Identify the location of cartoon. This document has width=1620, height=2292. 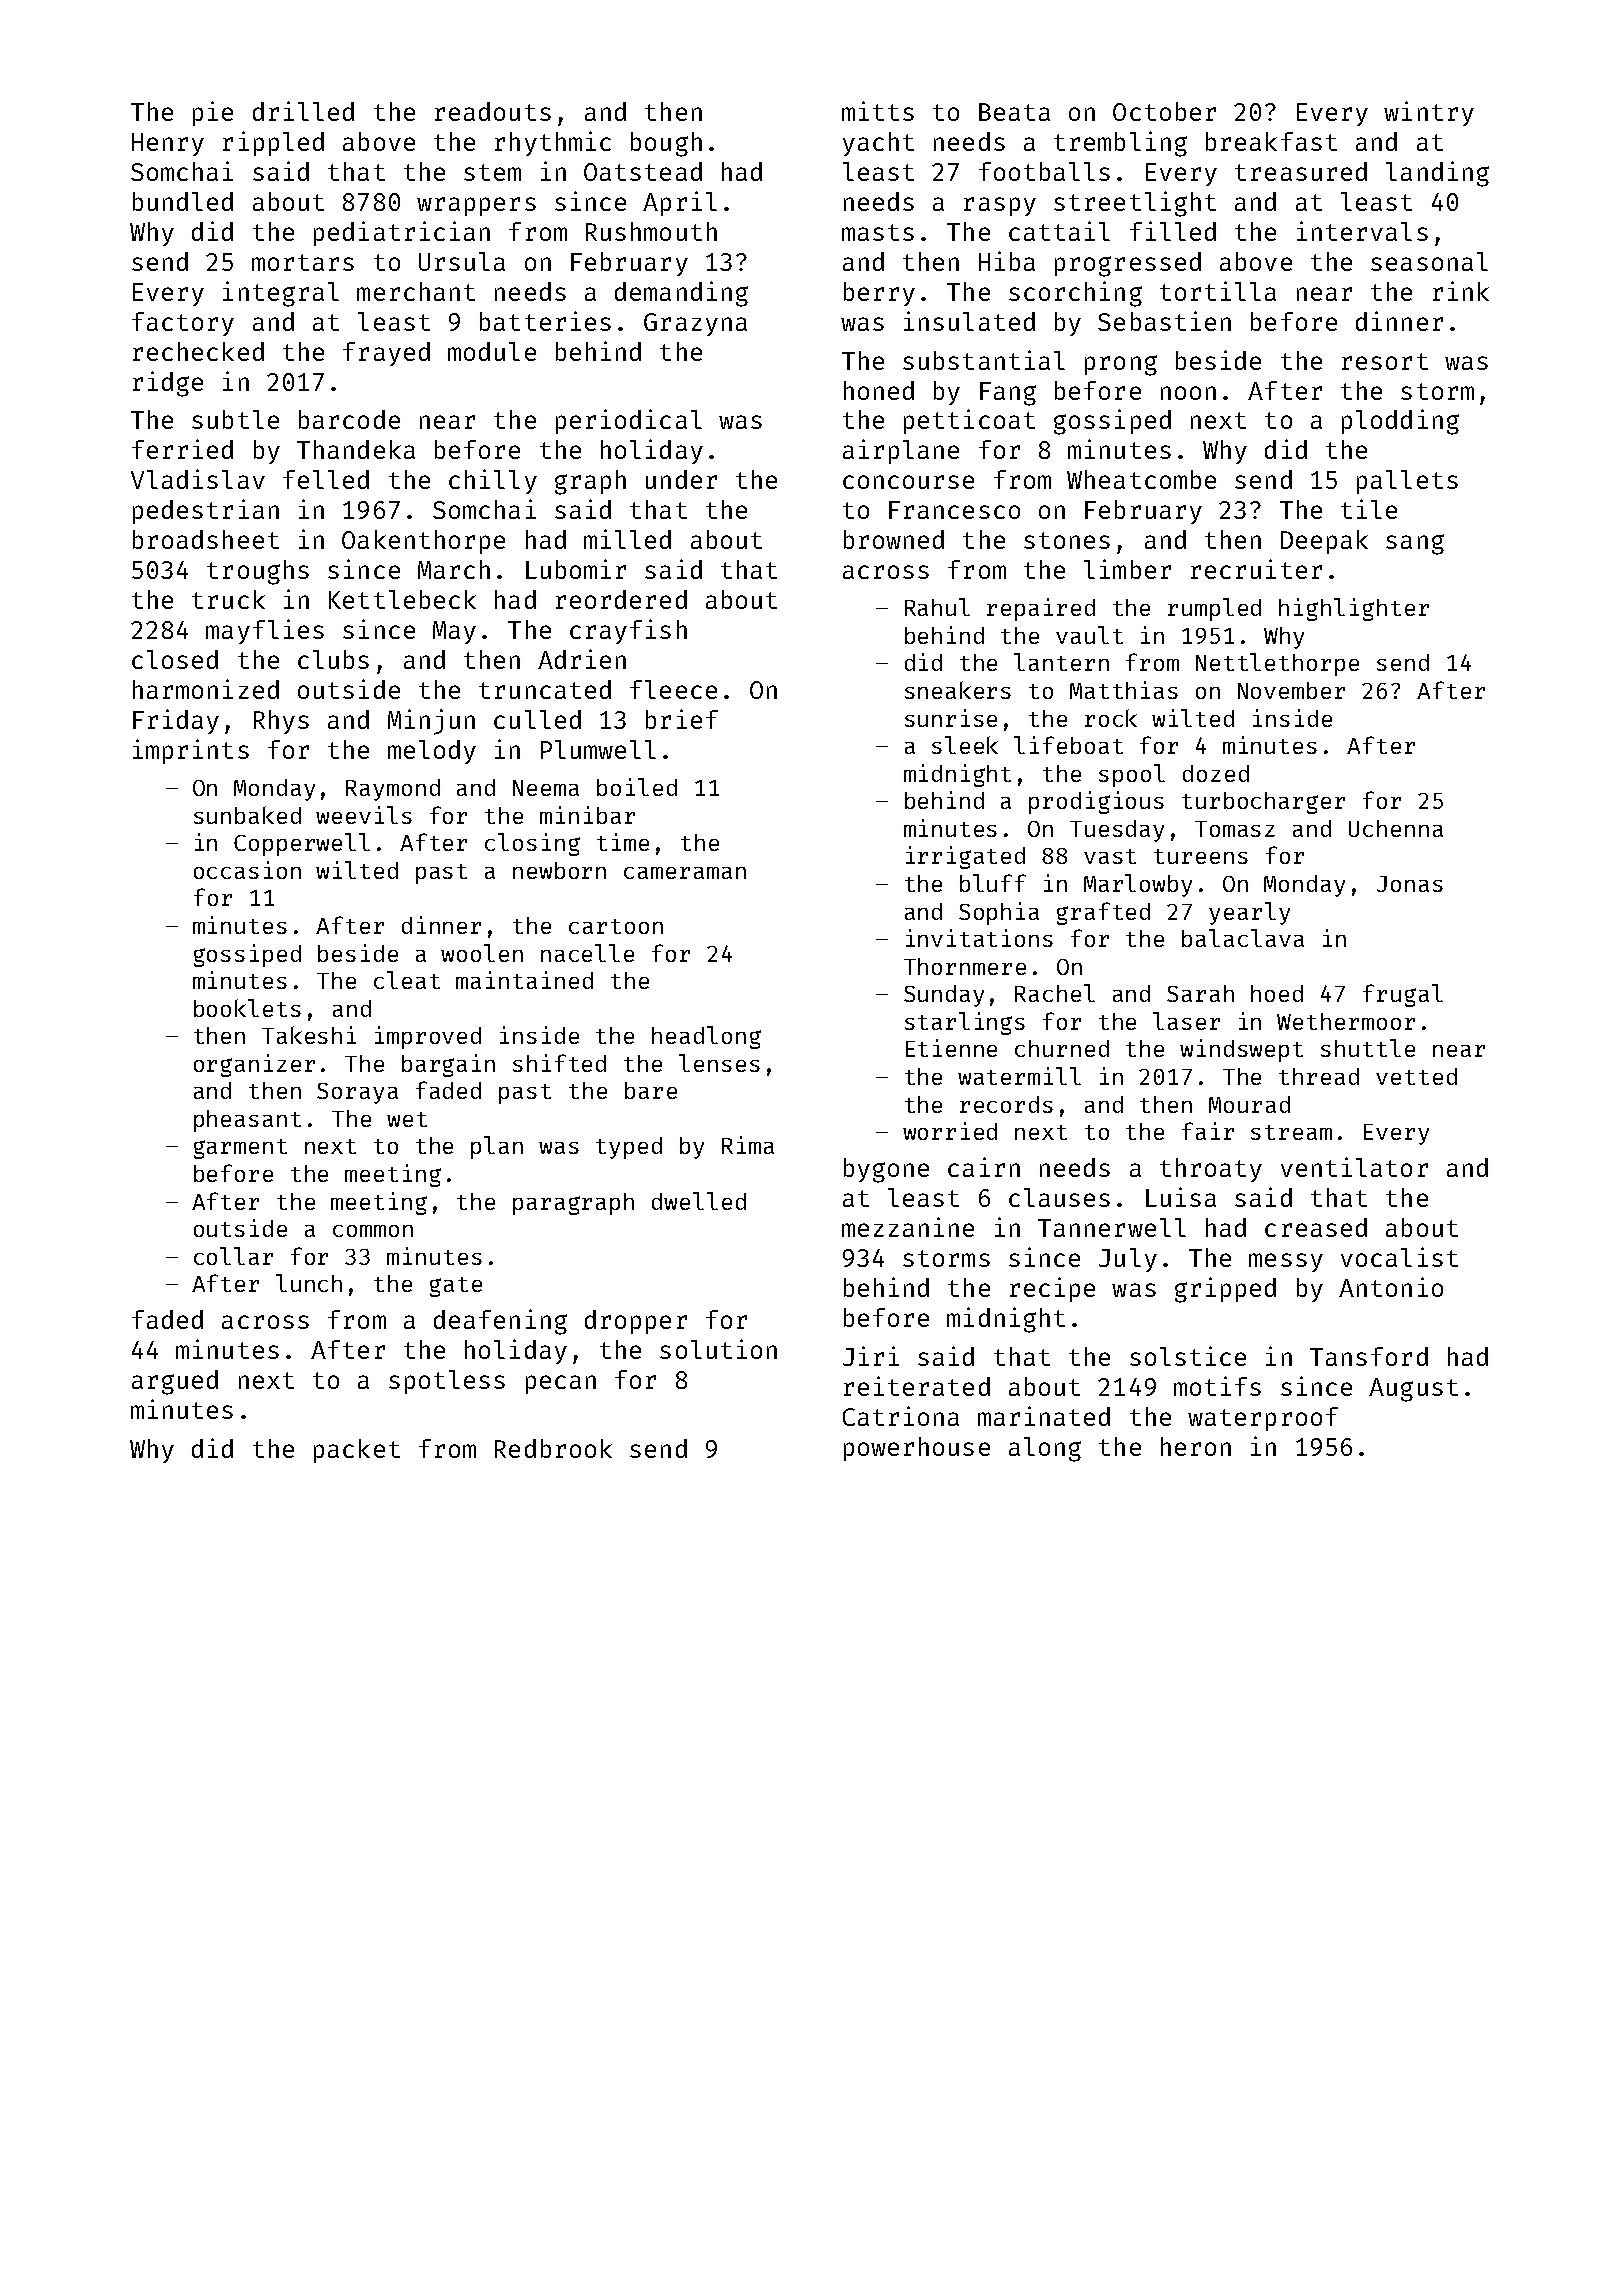
(616, 926).
